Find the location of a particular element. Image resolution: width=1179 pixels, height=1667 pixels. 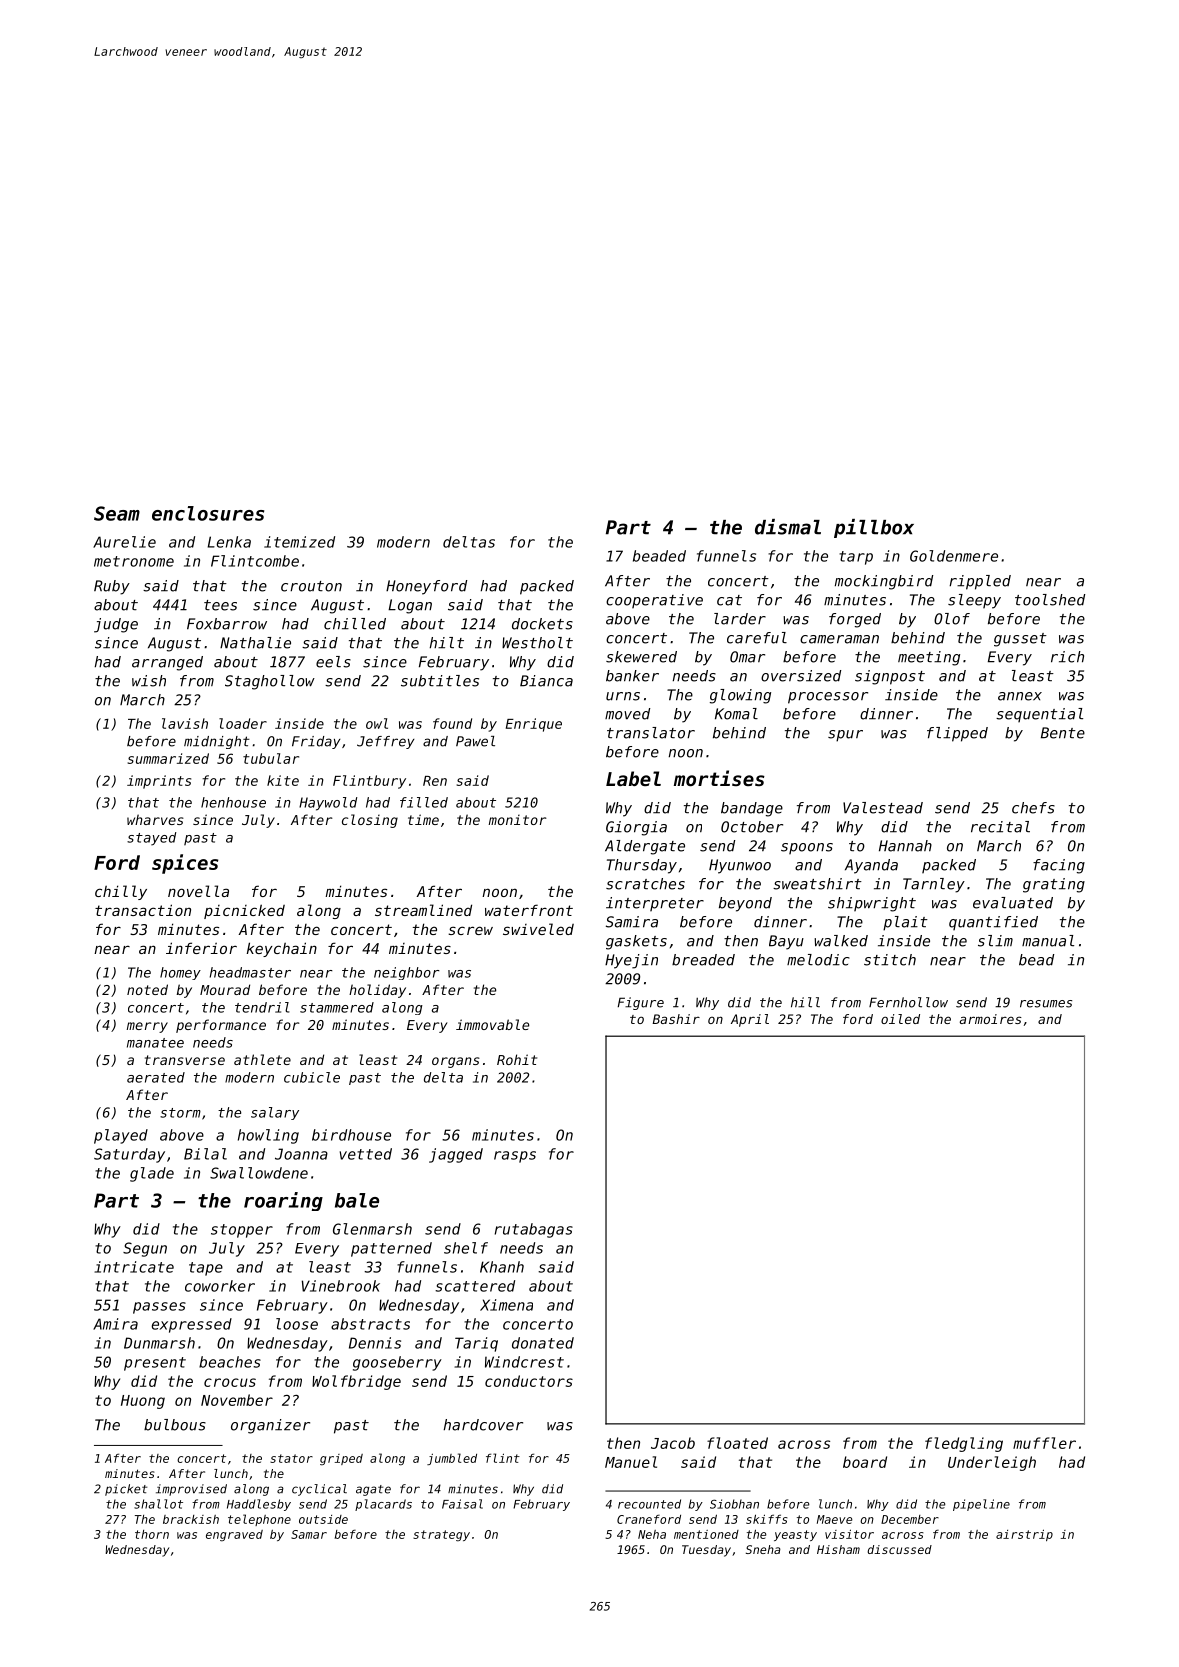

Bashir is located at coordinates (676, 1019).
